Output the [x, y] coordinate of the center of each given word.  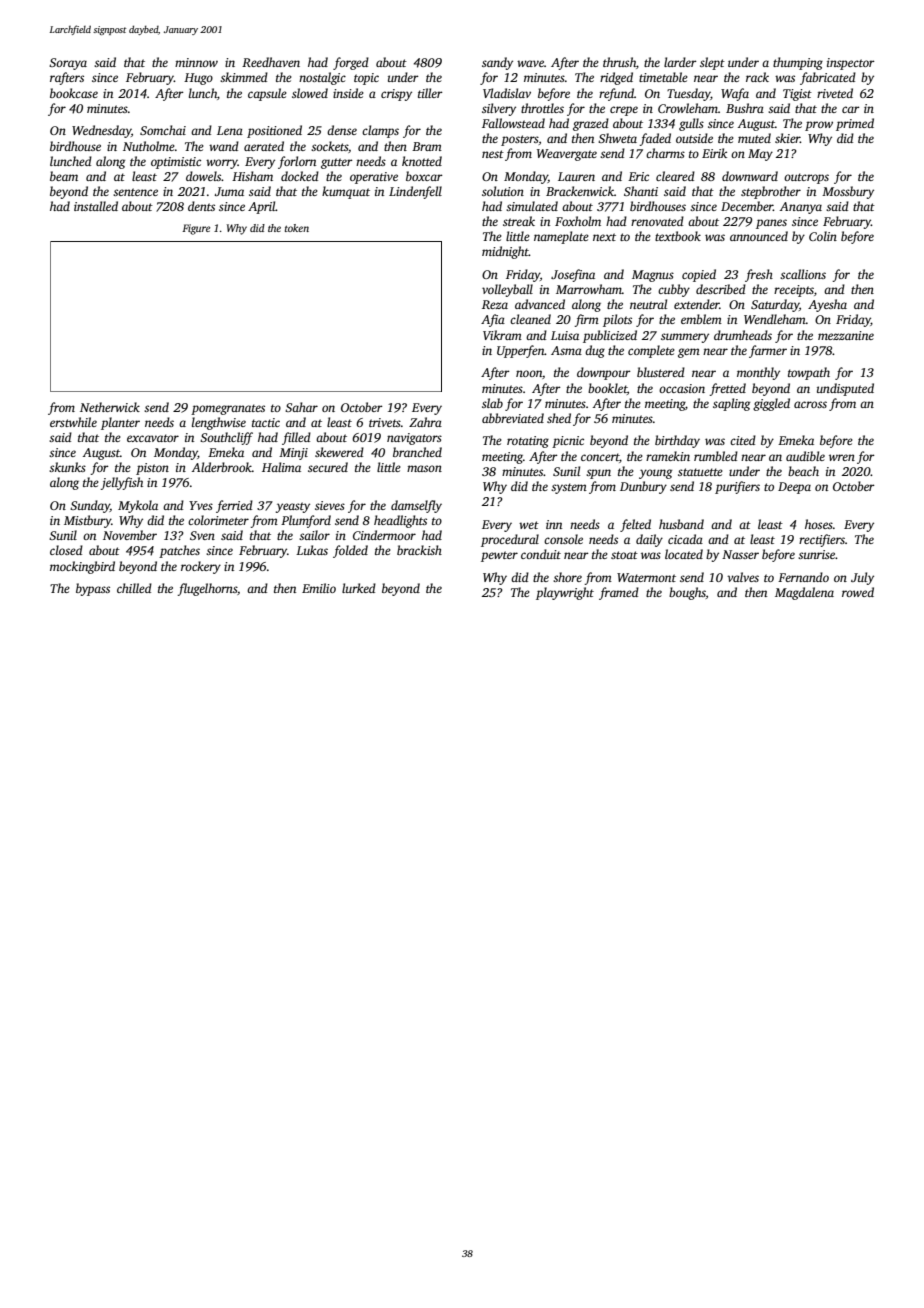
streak [519, 221]
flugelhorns [207, 589]
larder [680, 62]
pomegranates [228, 409]
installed [96, 206]
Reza [495, 304]
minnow [196, 62]
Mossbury [848, 192]
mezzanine [846, 335]
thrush [619, 62]
